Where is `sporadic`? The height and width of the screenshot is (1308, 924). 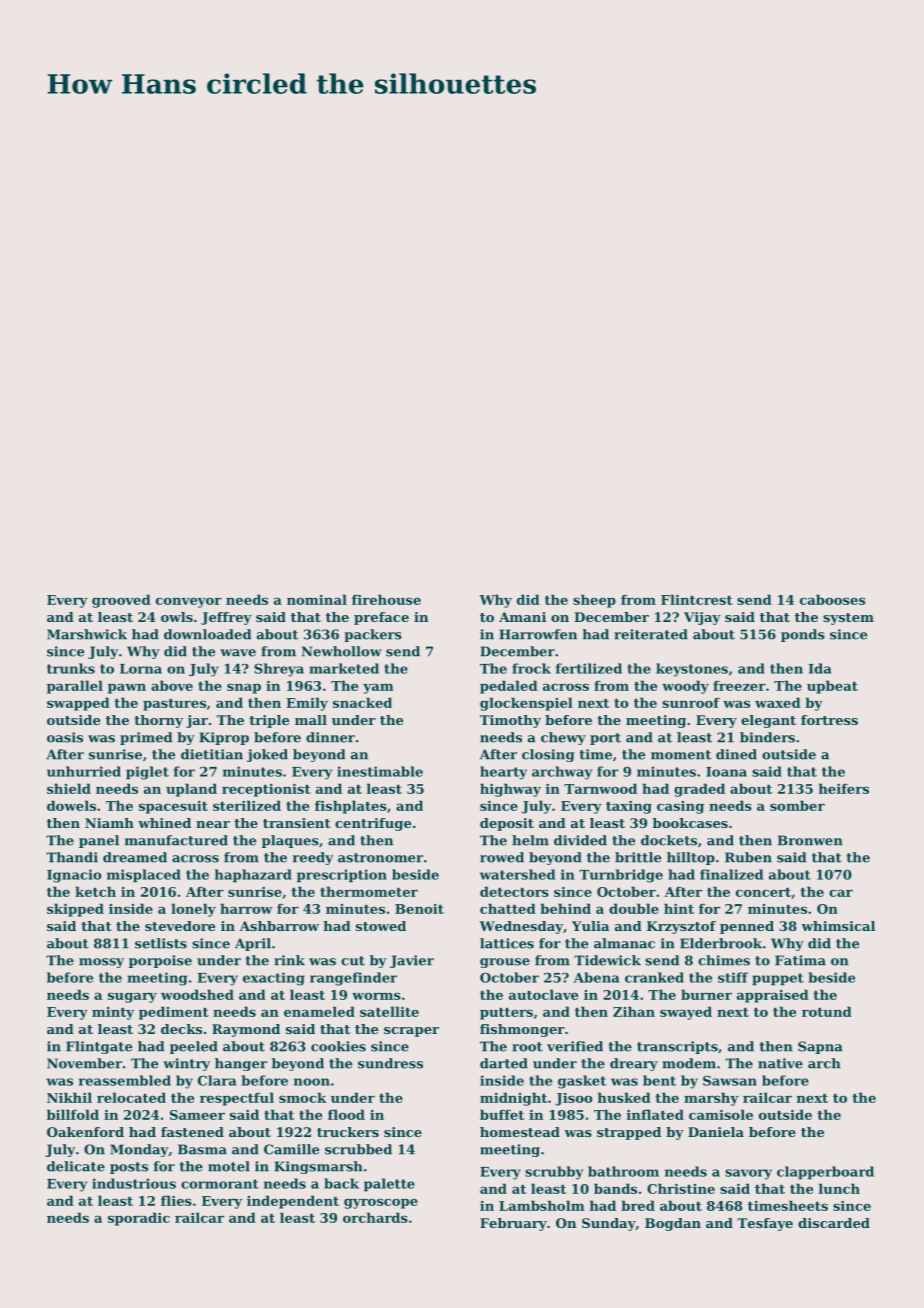 sporadic is located at coordinates (139, 1219).
